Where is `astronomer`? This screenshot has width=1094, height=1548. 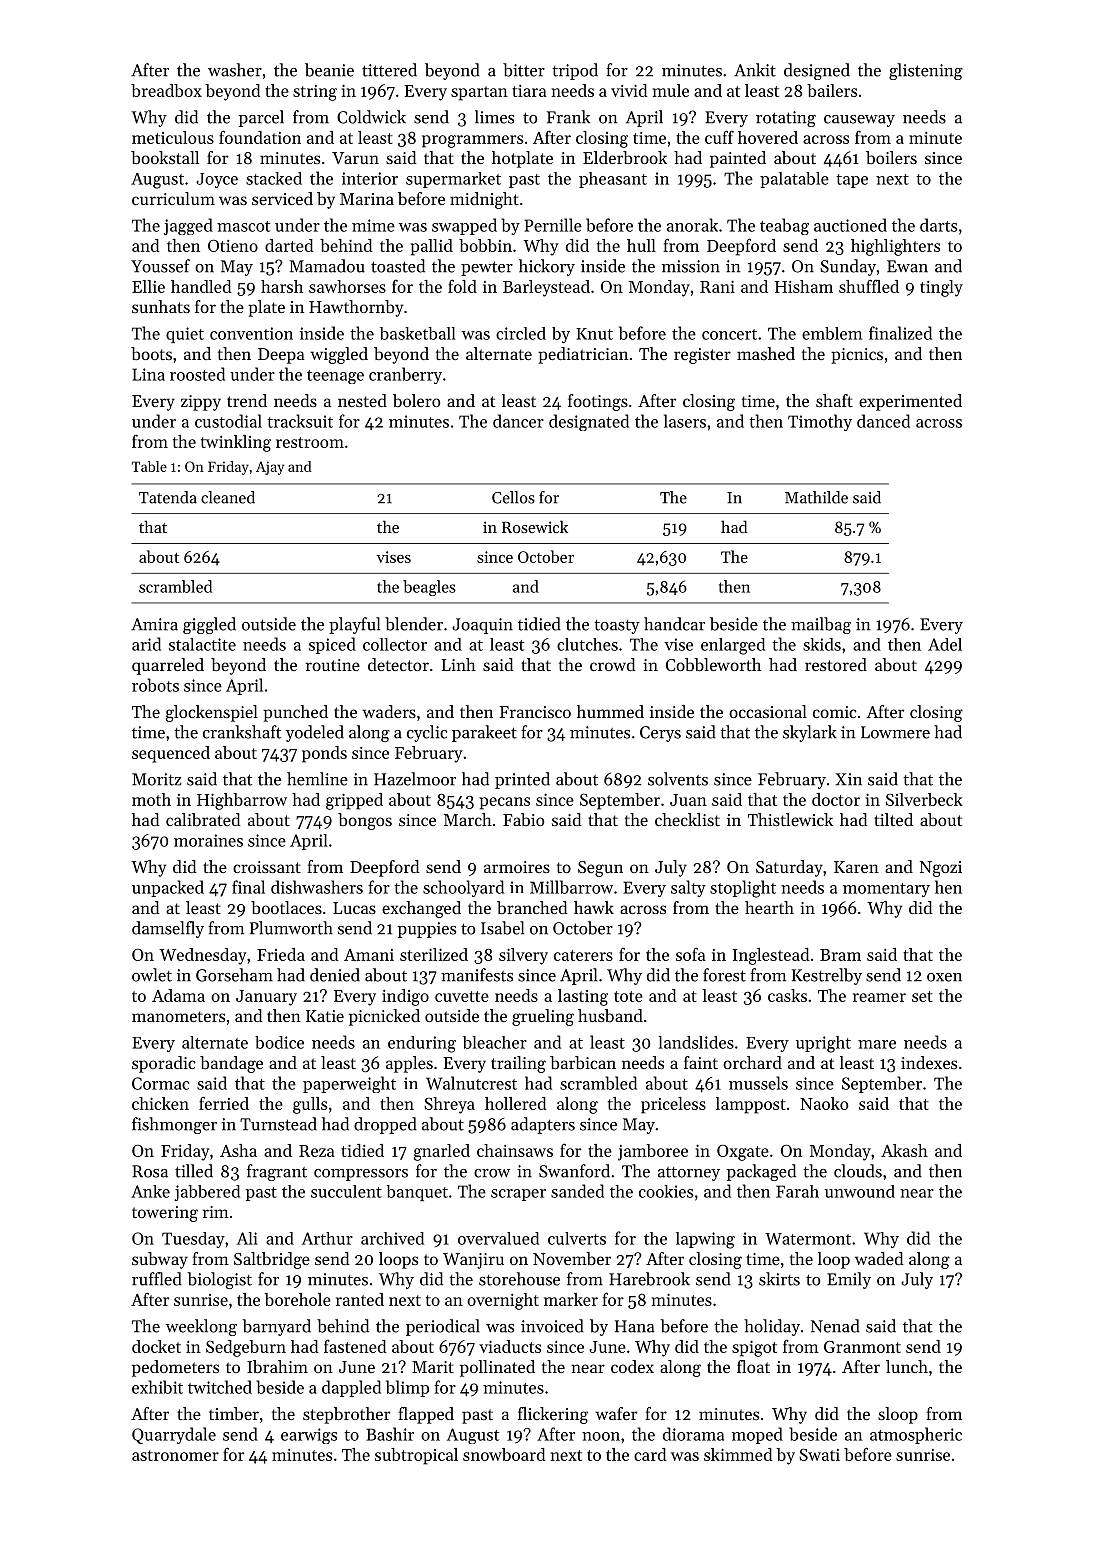
astronomer is located at coordinates (175, 1455).
